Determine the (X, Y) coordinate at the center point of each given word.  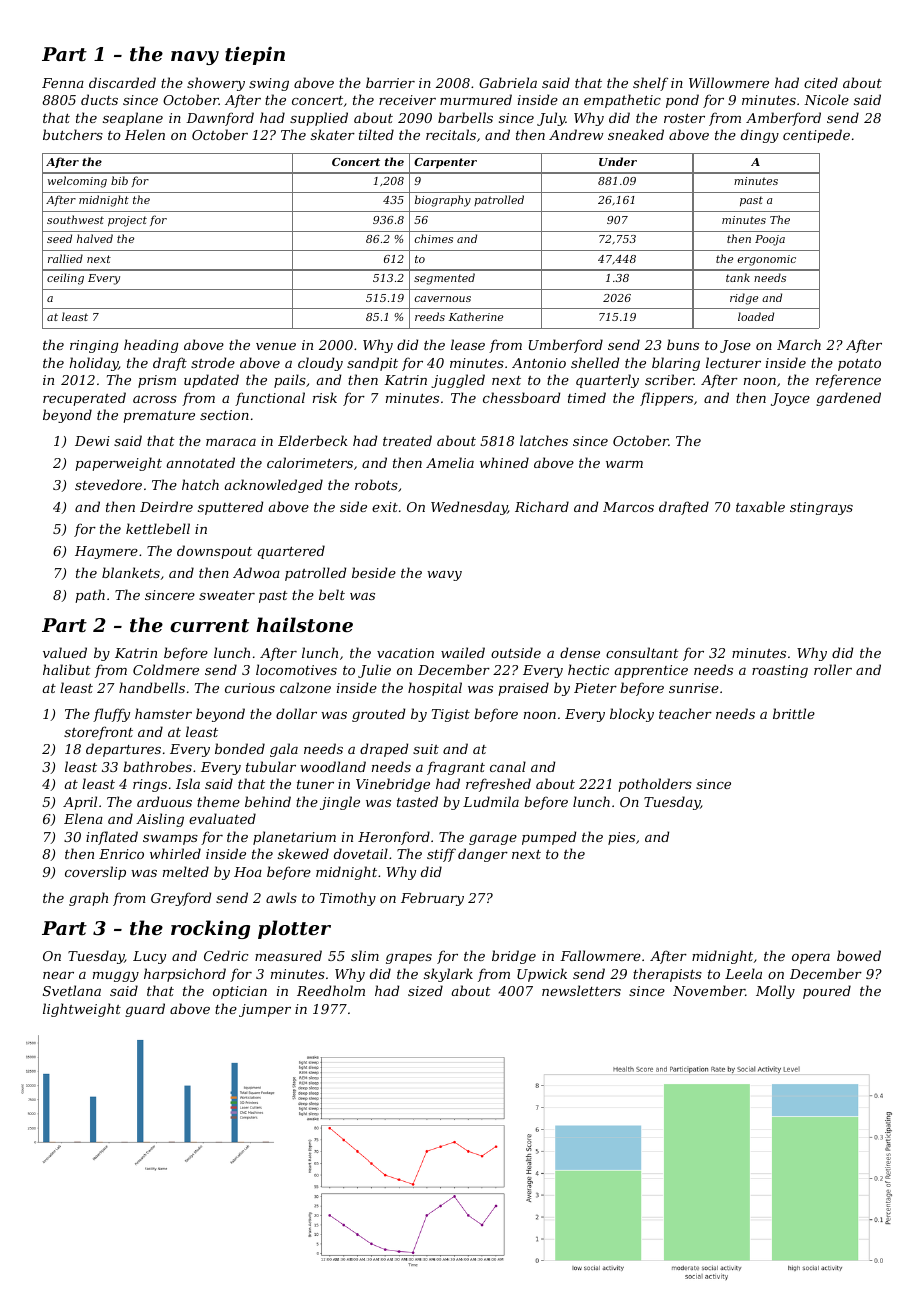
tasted (417, 801)
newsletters (581, 990)
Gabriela (508, 82)
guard (145, 1010)
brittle (794, 713)
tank (738, 277)
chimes (434, 238)
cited (821, 82)
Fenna (63, 83)
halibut (67, 669)
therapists (667, 975)
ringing (94, 346)
